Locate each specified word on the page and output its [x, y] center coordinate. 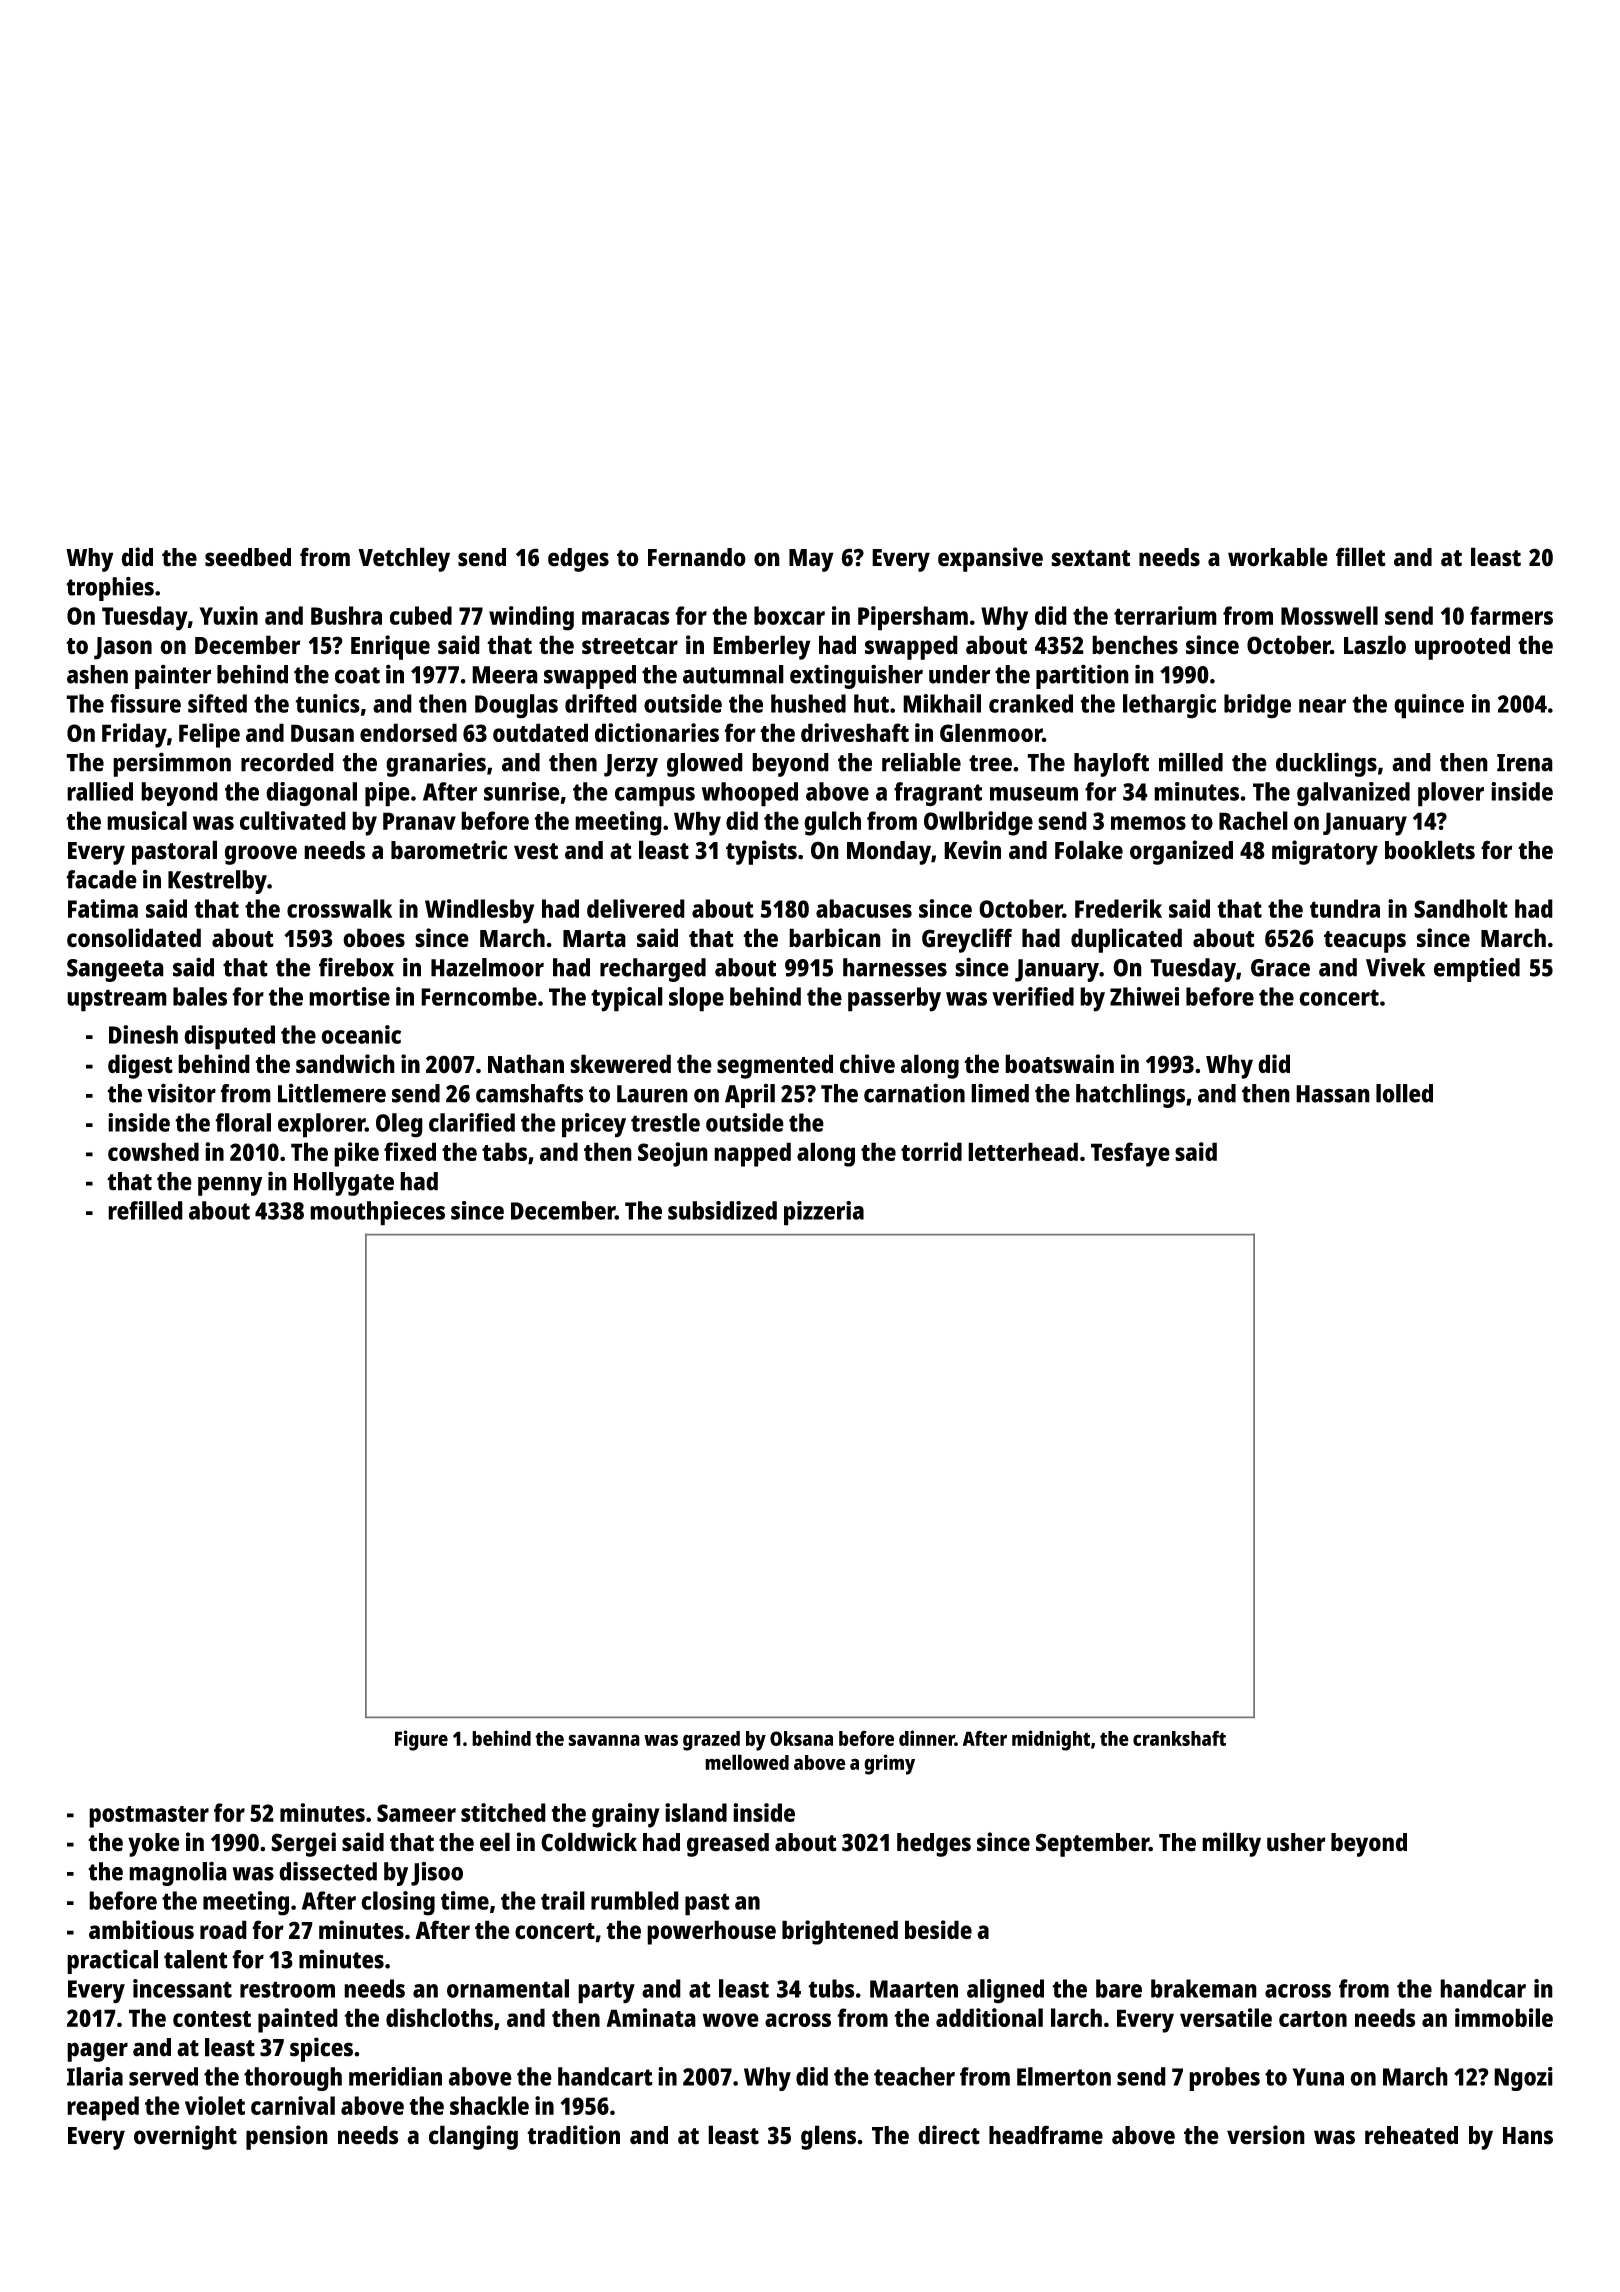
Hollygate [344, 1184]
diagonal [311, 794]
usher [1296, 1842]
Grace [1280, 968]
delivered [636, 908]
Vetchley [404, 559]
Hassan [1333, 1094]
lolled [1404, 1093]
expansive [990, 559]
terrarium [1165, 615]
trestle [665, 1122]
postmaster [149, 1817]
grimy [889, 1764]
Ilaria [95, 2076]
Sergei [303, 1844]
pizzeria [824, 1213]
